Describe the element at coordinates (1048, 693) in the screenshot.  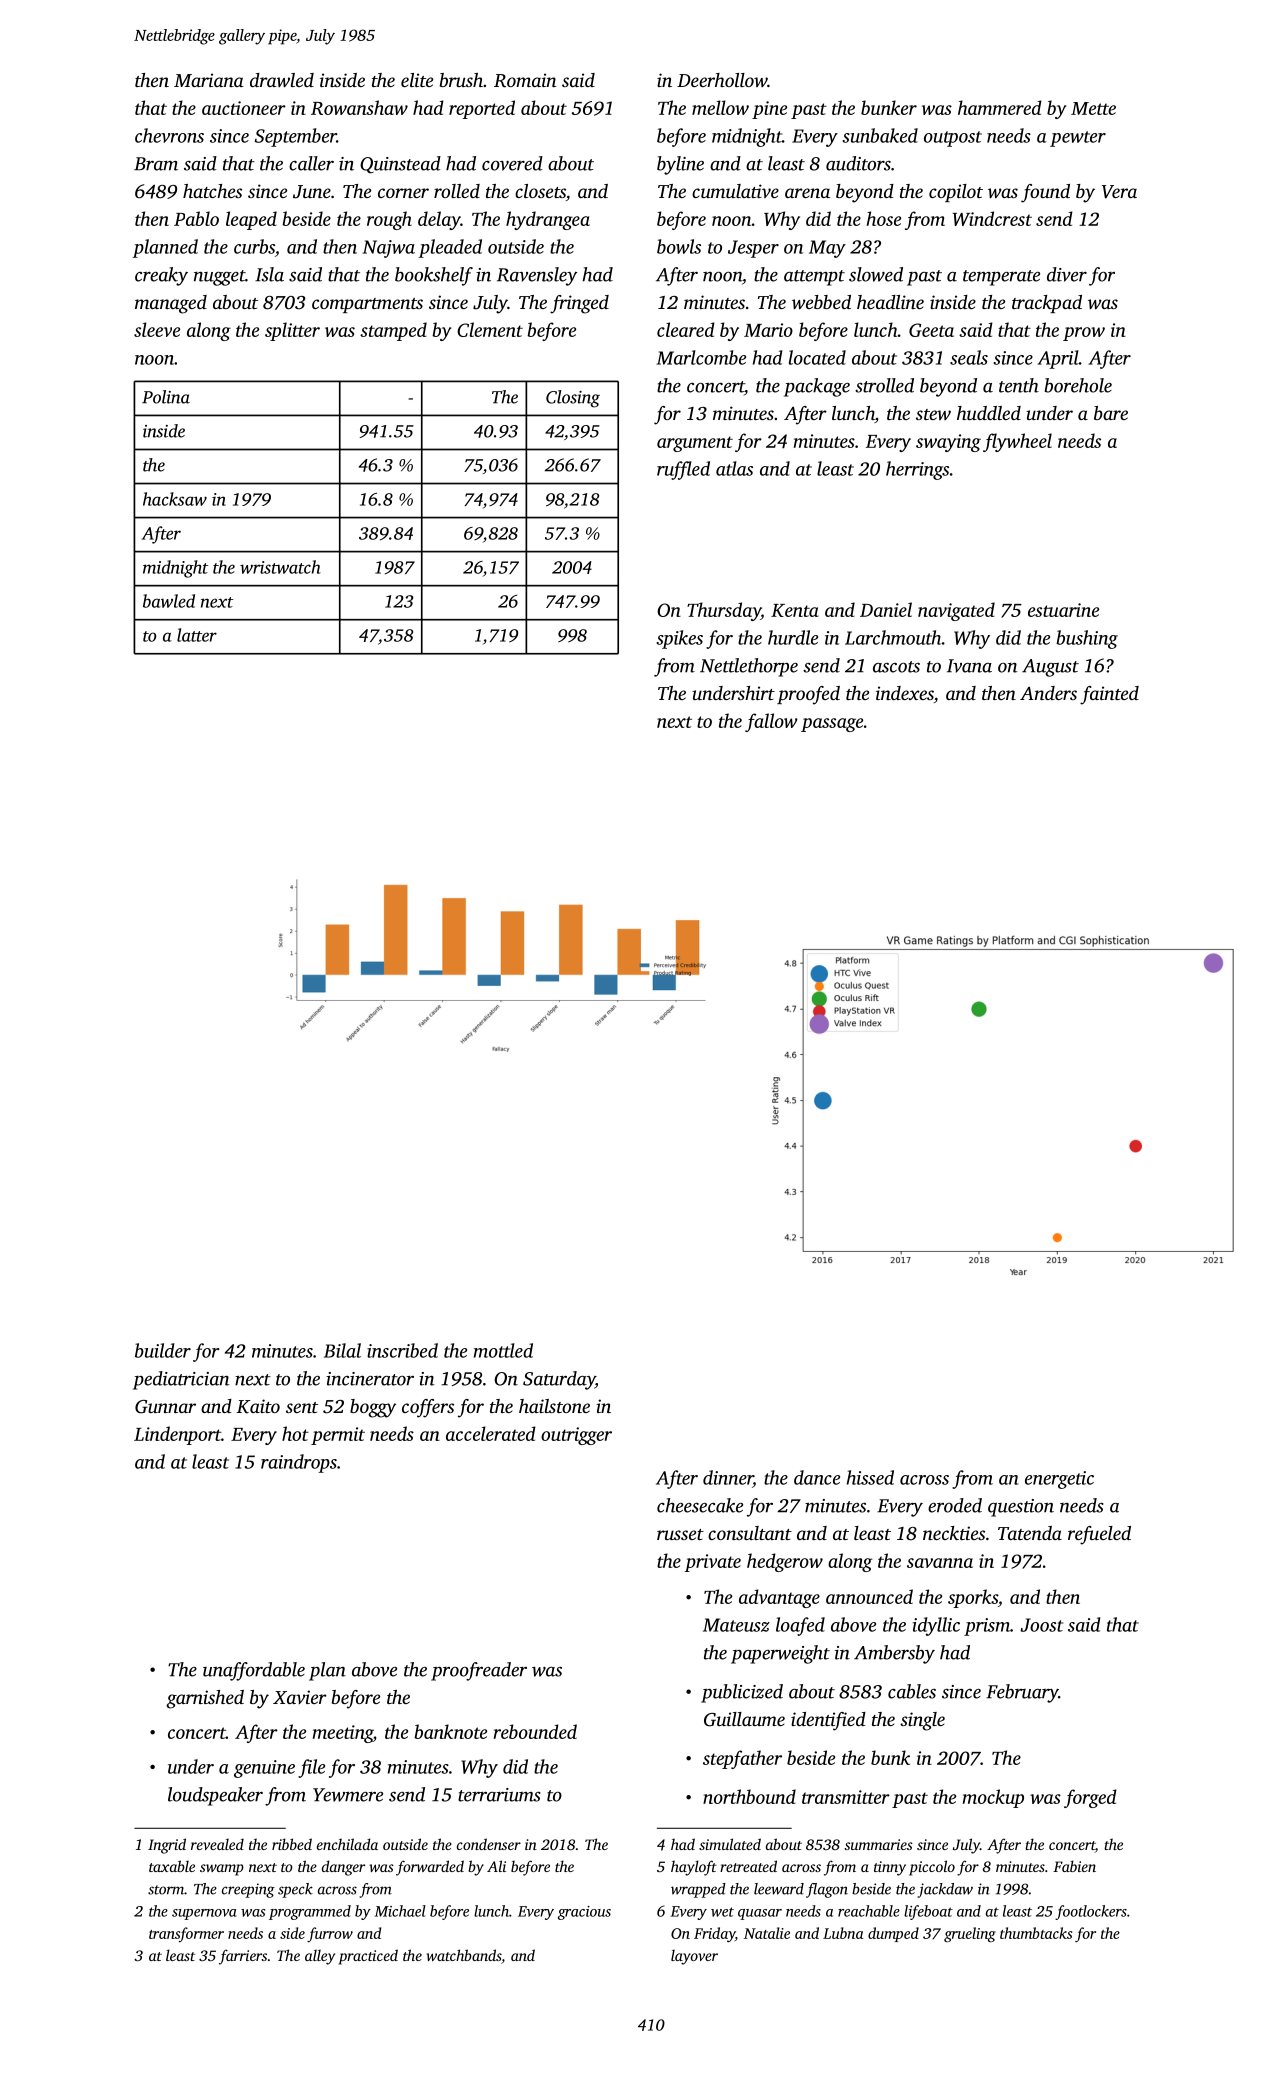
I see `Anders` at that location.
